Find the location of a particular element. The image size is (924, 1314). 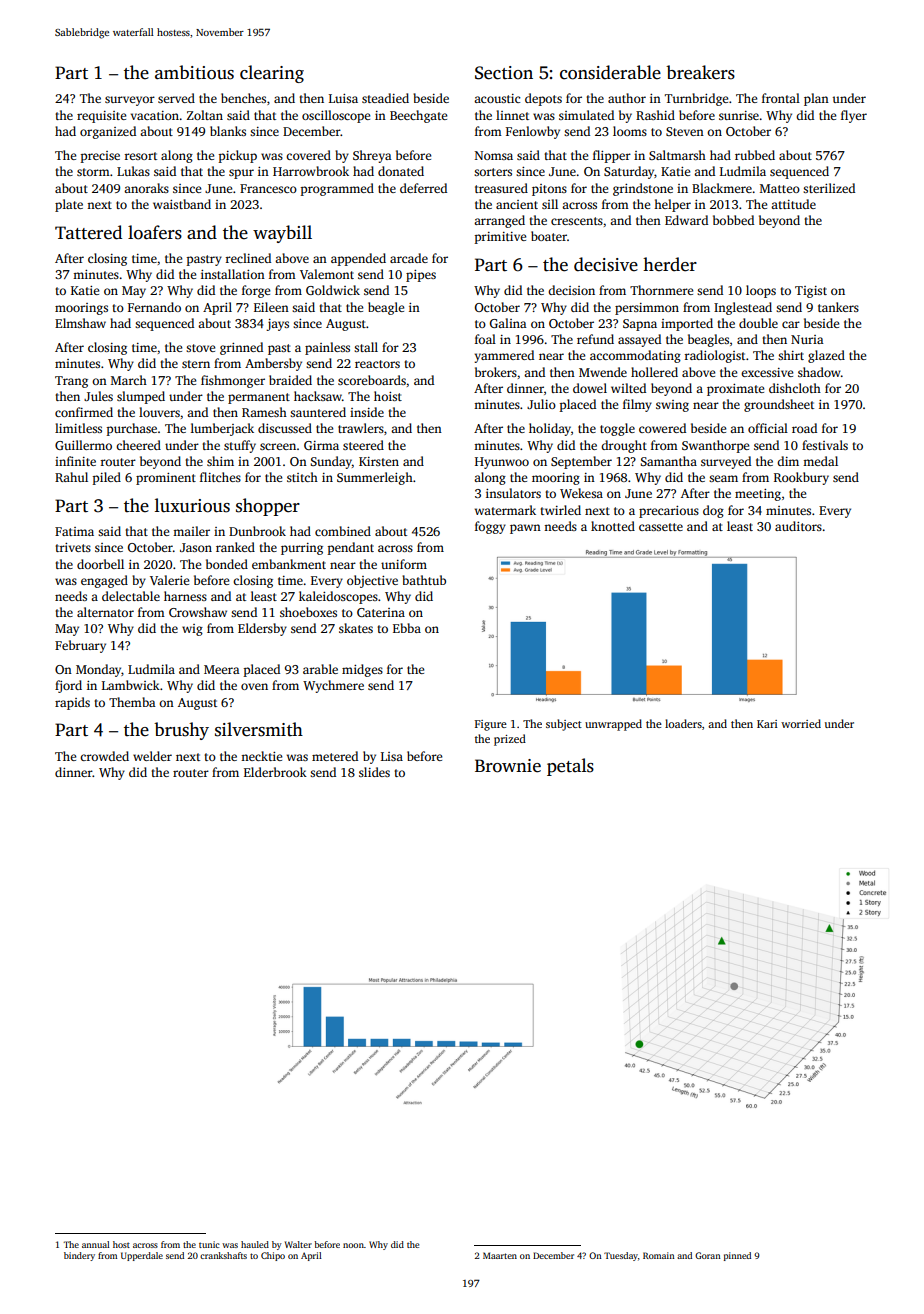

auditors is located at coordinates (798, 526).
